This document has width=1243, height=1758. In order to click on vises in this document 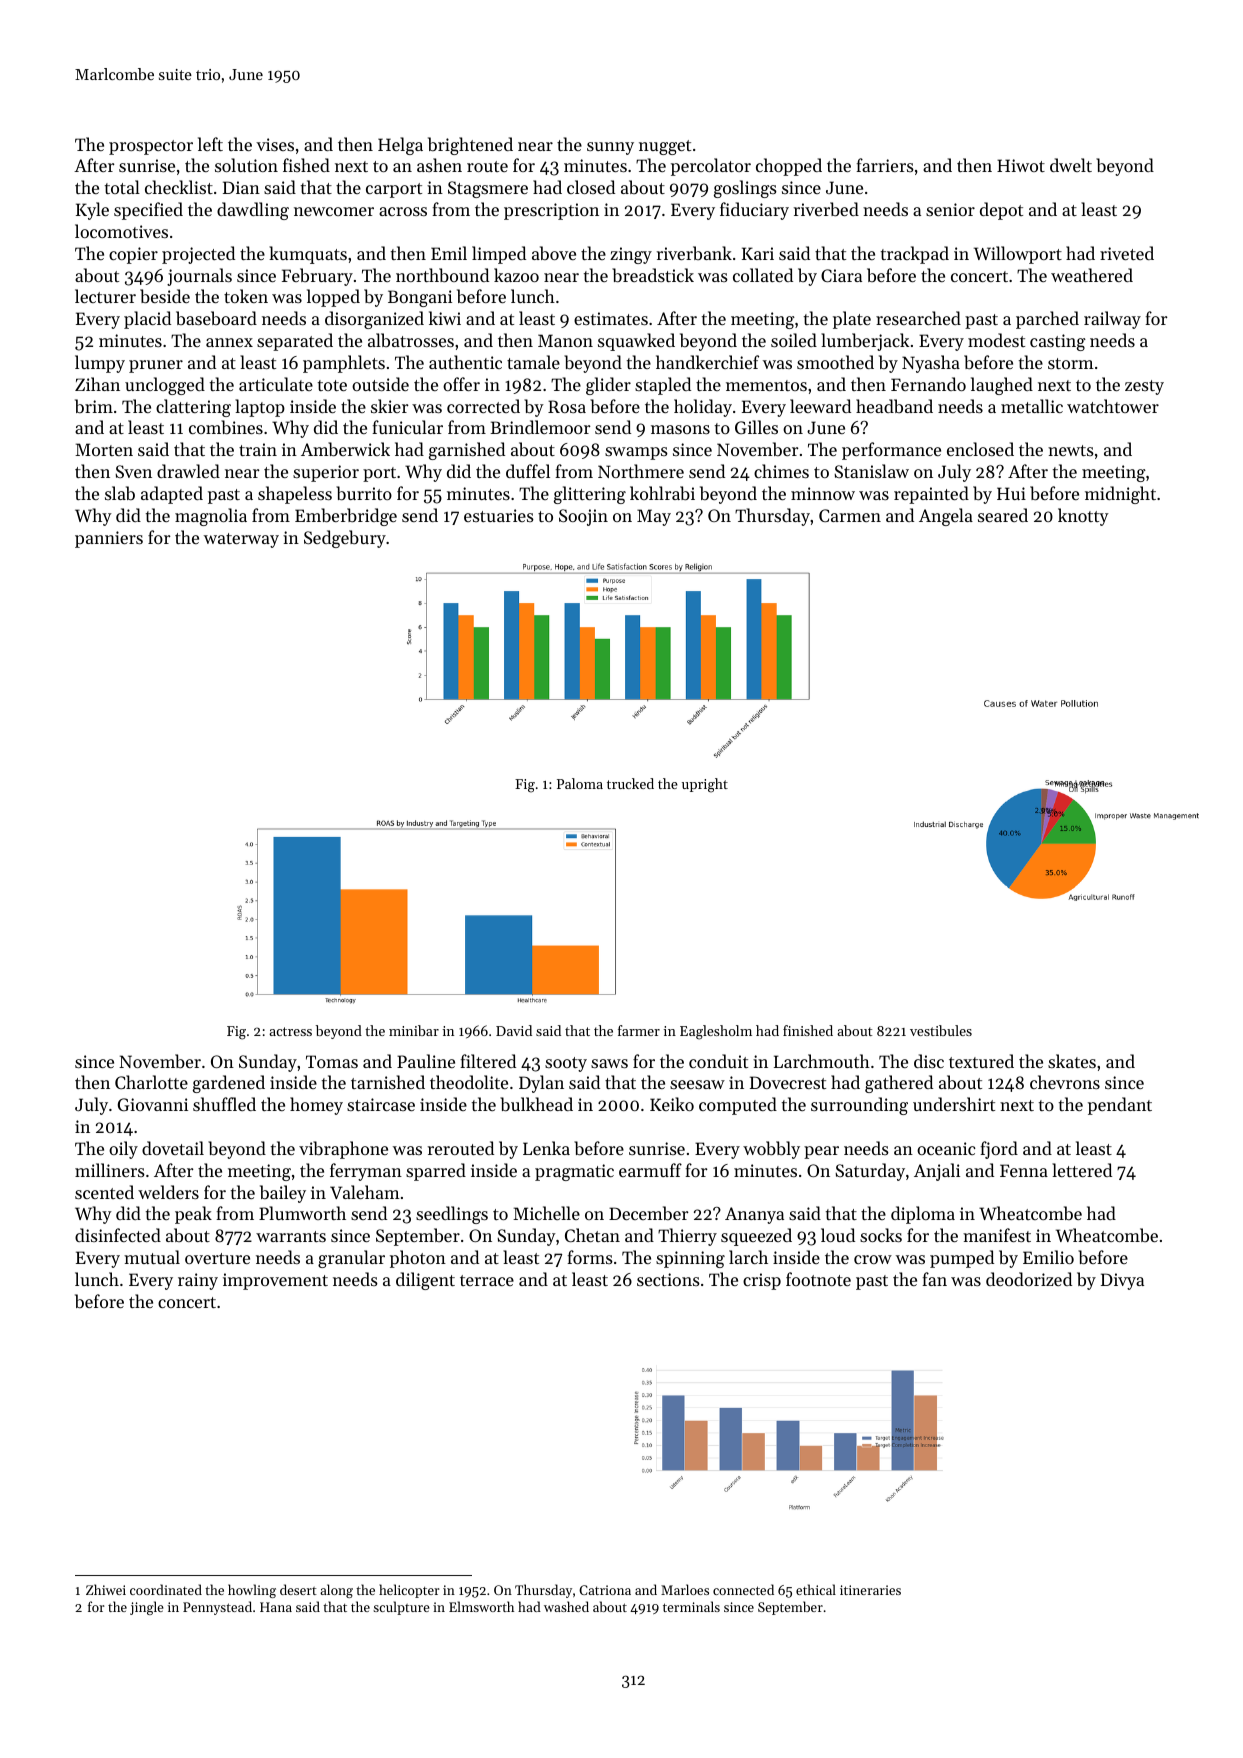, I will do `click(275, 144)`.
